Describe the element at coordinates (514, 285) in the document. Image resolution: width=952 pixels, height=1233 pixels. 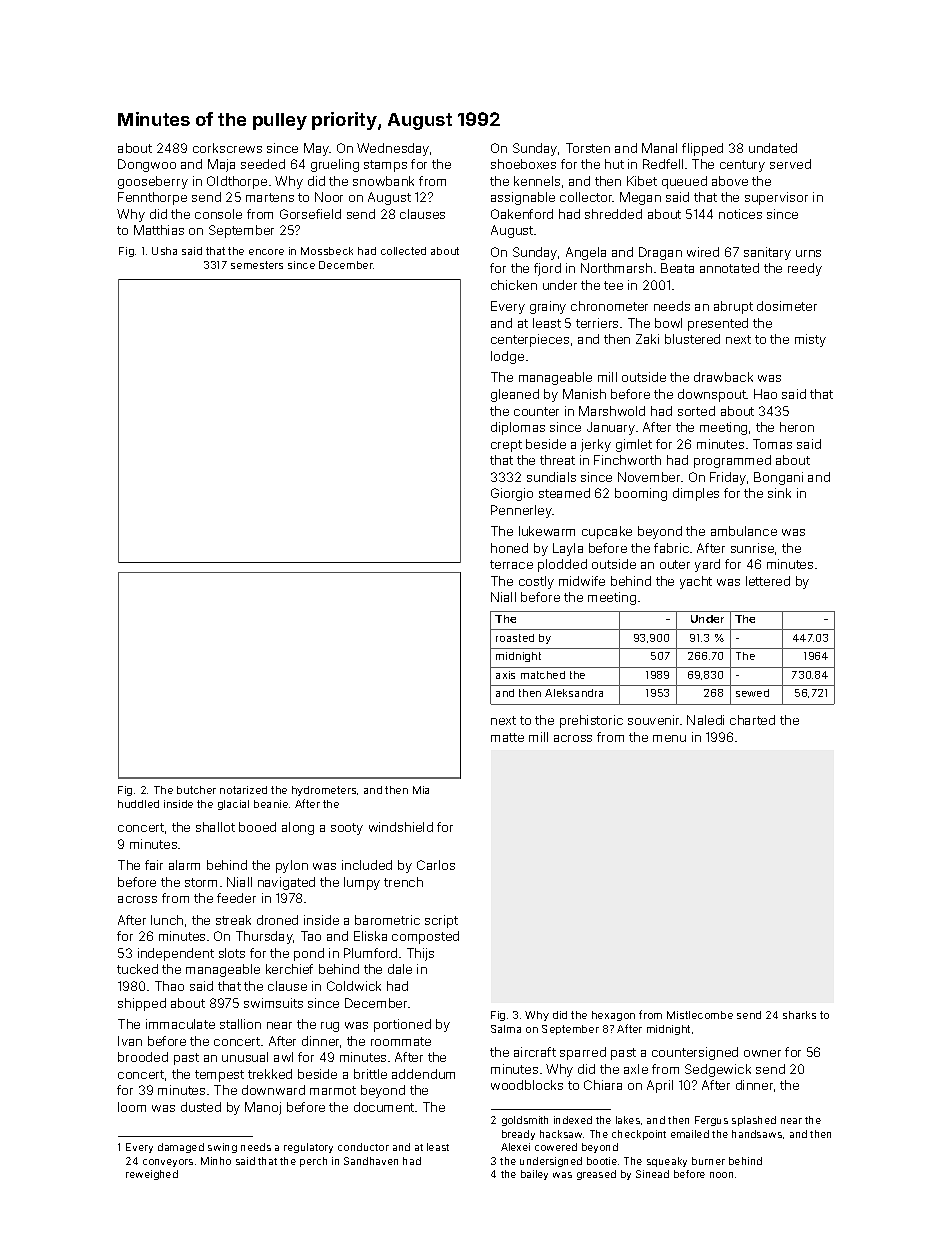
I see `chicken` at that location.
